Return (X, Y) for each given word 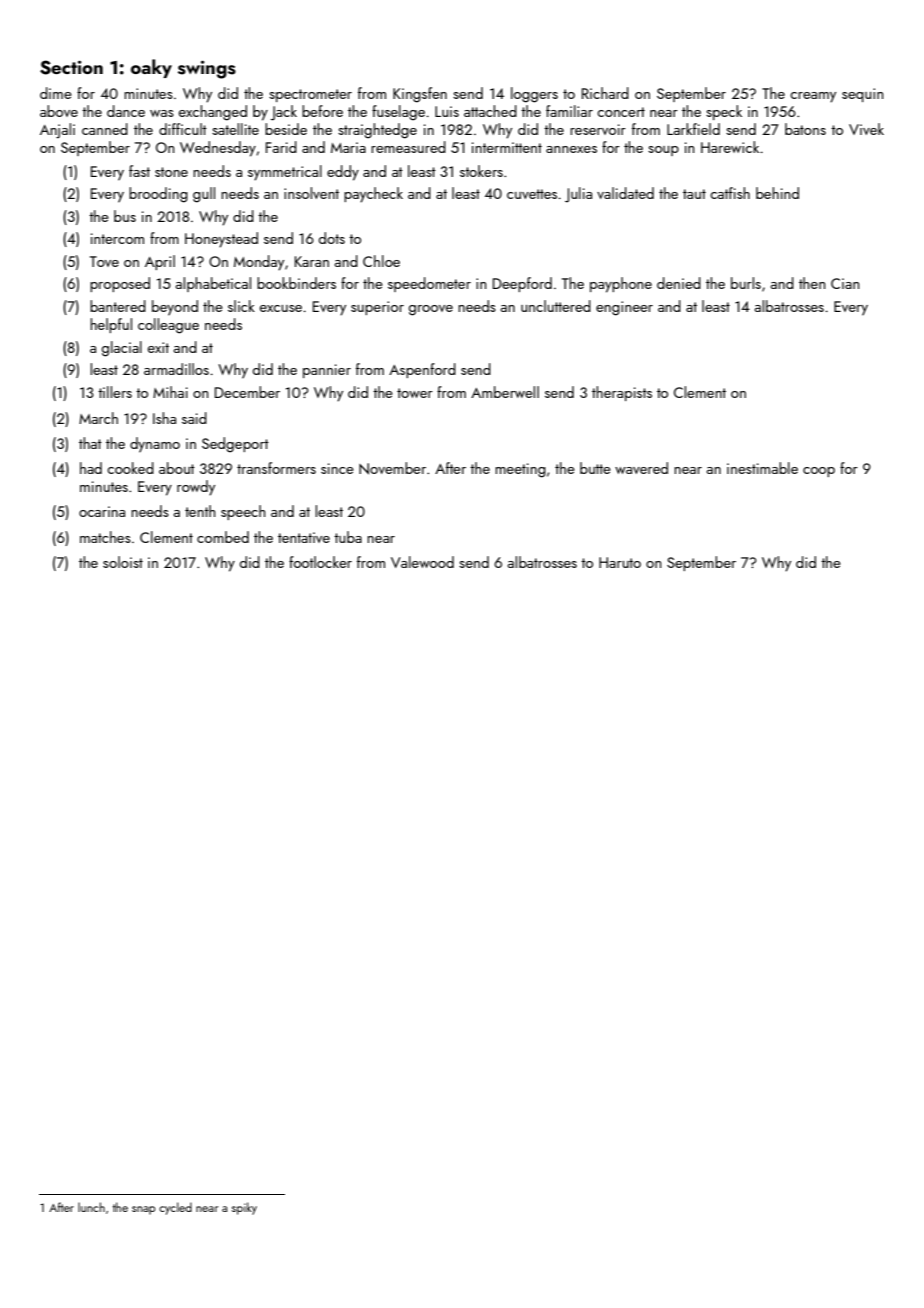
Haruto (620, 562)
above (59, 111)
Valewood (422, 562)
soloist (123, 562)
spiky (244, 1208)
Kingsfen (420, 95)
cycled (175, 1208)
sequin (862, 95)
